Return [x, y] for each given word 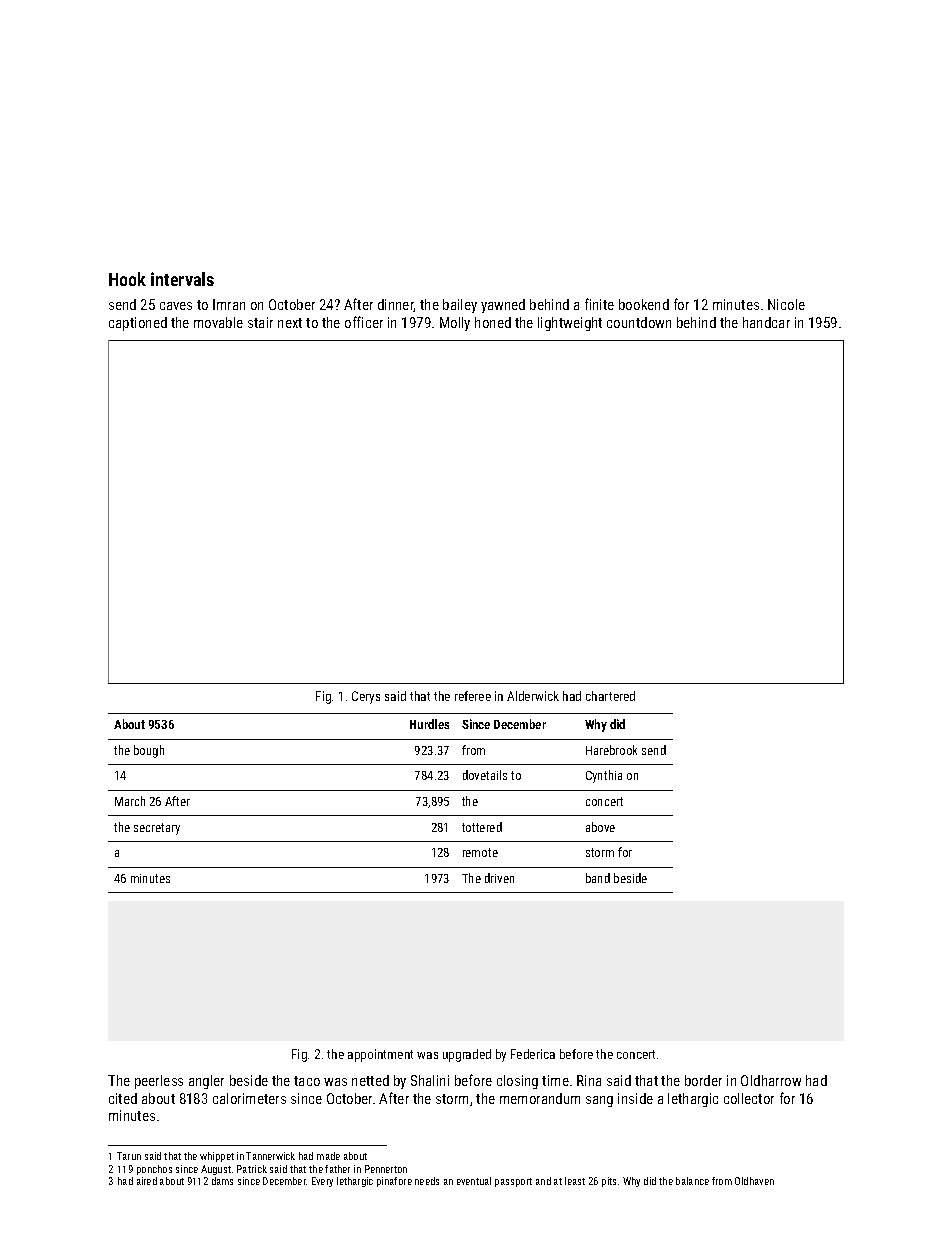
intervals [182, 279]
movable [218, 322]
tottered [482, 827]
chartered [610, 696]
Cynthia [604, 776]
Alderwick [533, 696]
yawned [503, 306]
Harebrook [611, 750]
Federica [533, 1054]
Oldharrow [771, 1080]
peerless [159, 1082]
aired [147, 1181]
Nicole [786, 304]
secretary [157, 829]
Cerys [366, 697]
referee [473, 696]
